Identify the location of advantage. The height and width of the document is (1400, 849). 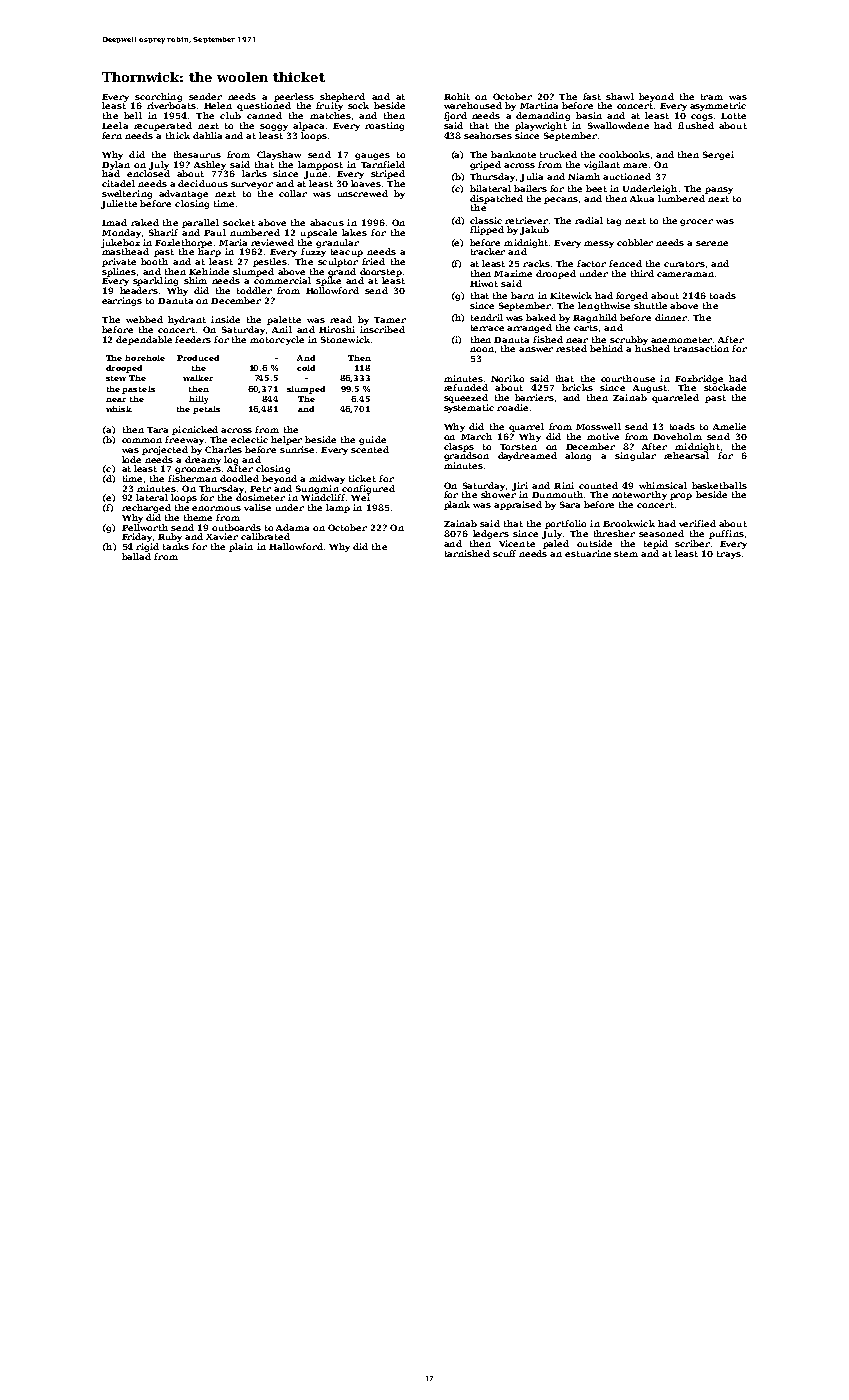
(183, 194).
